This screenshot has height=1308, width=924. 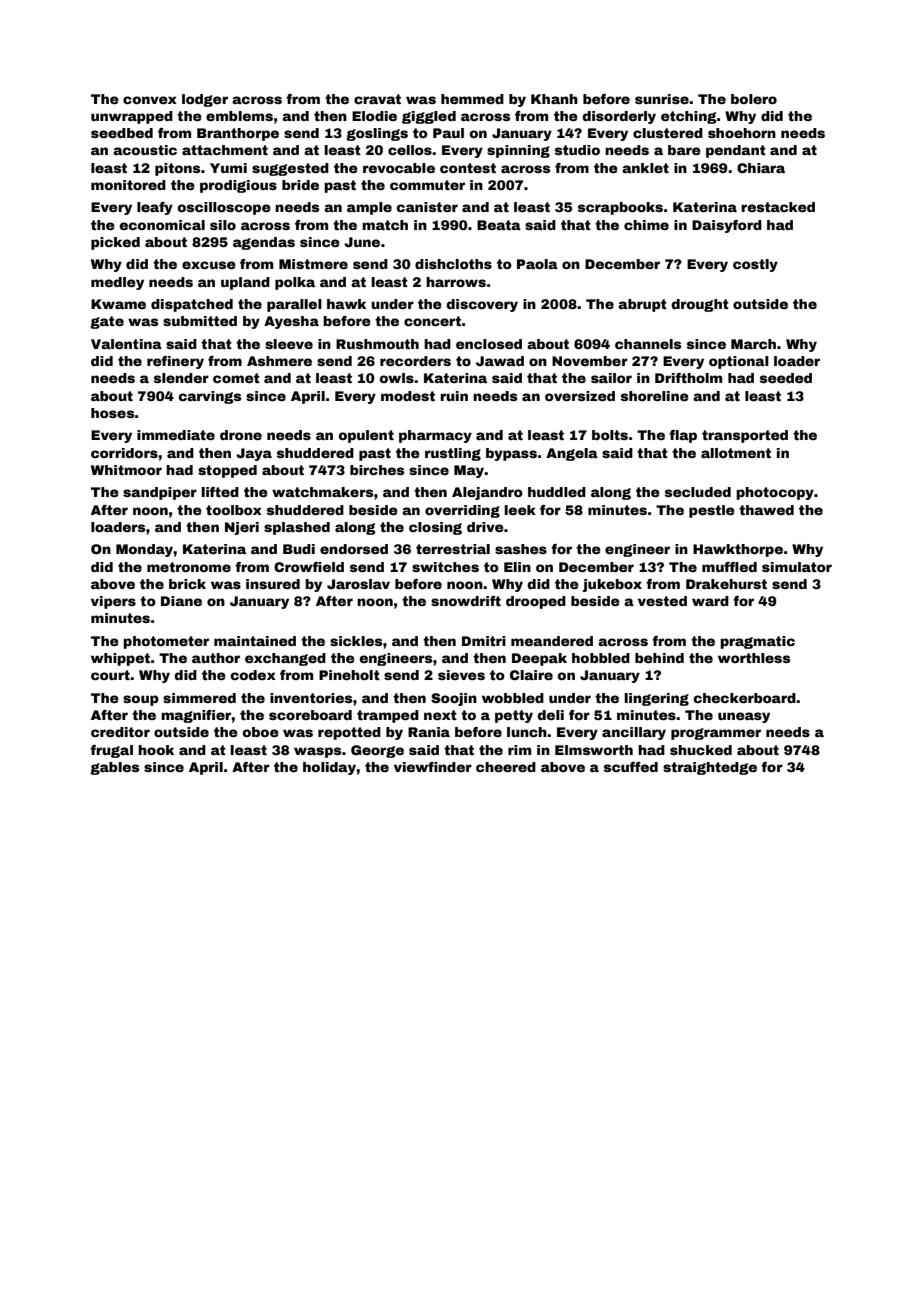 What do you see at coordinates (399, 168) in the screenshot?
I see `revocable` at bounding box center [399, 168].
